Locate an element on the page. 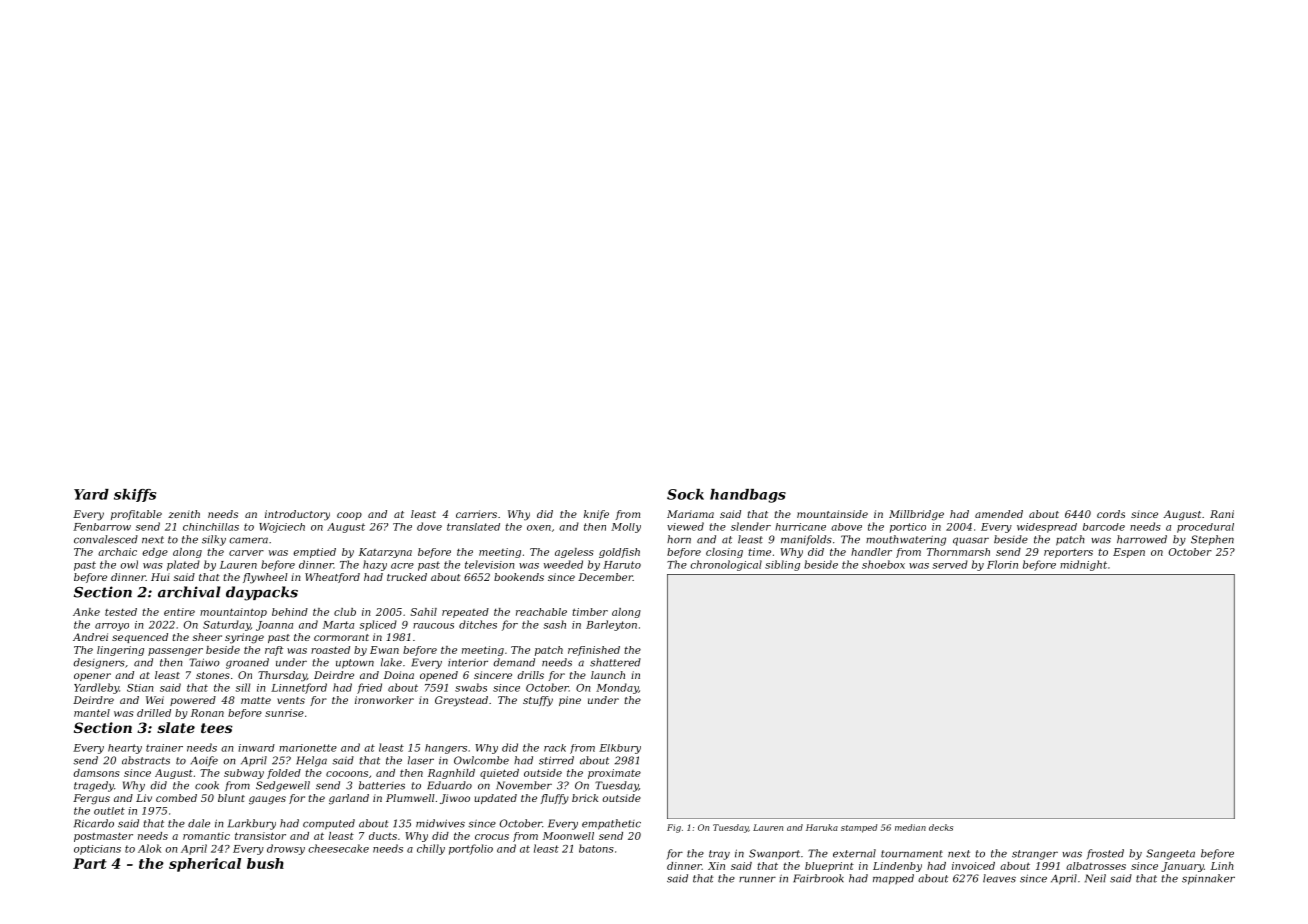 This image has height=924, width=1308. handbags is located at coordinates (748, 496).
